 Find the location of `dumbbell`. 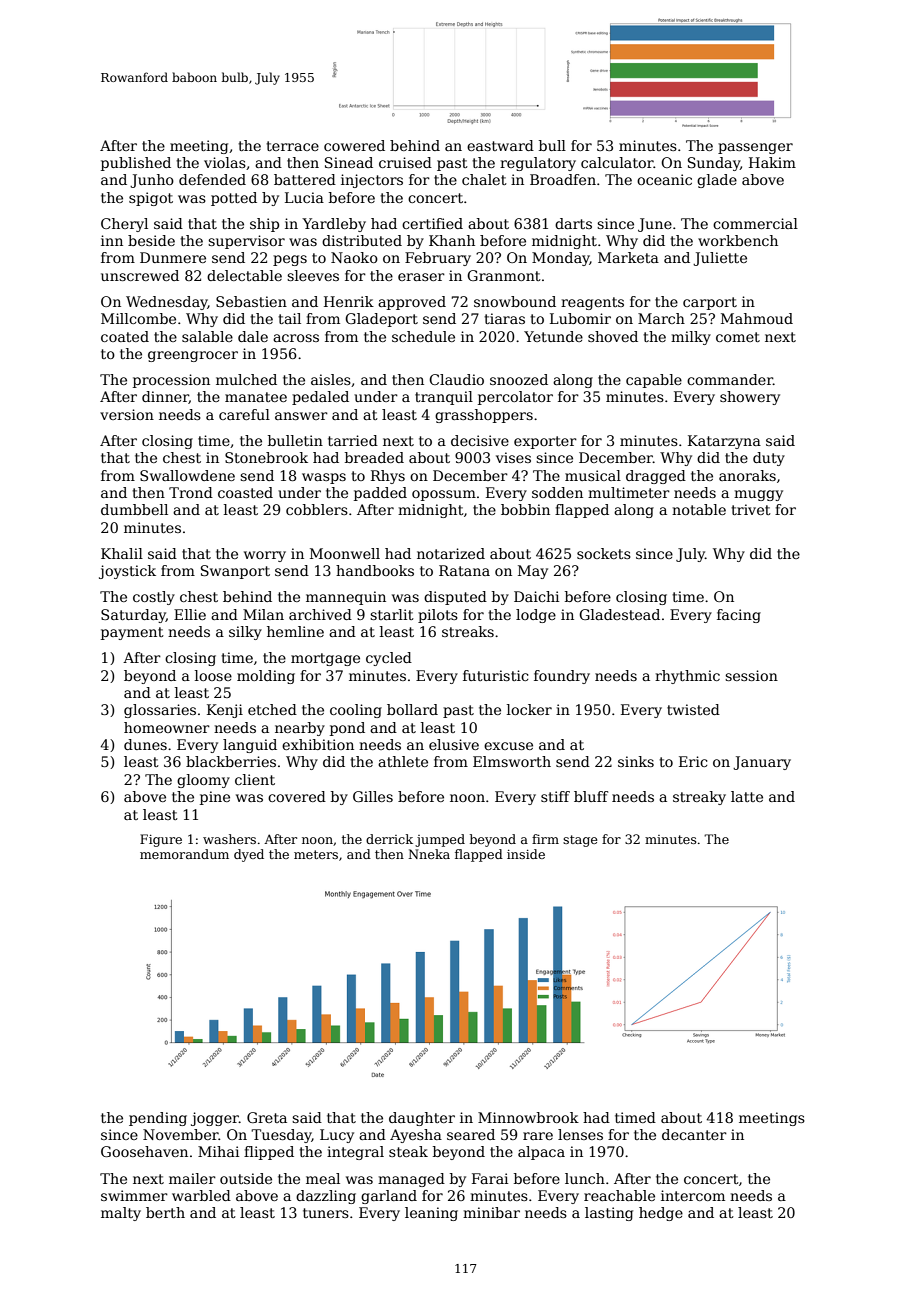

dumbbell is located at coordinates (134, 509).
